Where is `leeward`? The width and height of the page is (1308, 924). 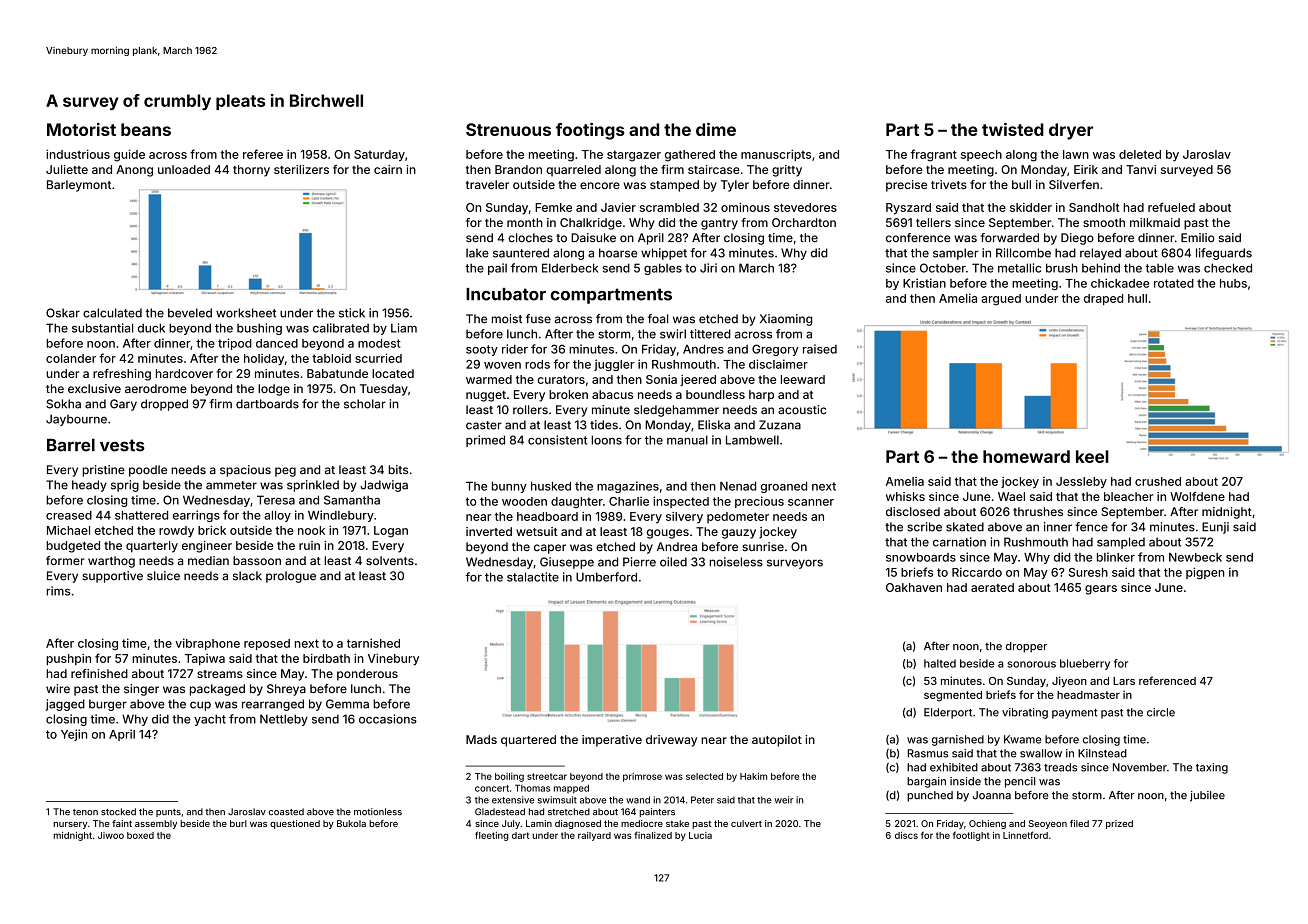 leeward is located at coordinates (803, 379).
